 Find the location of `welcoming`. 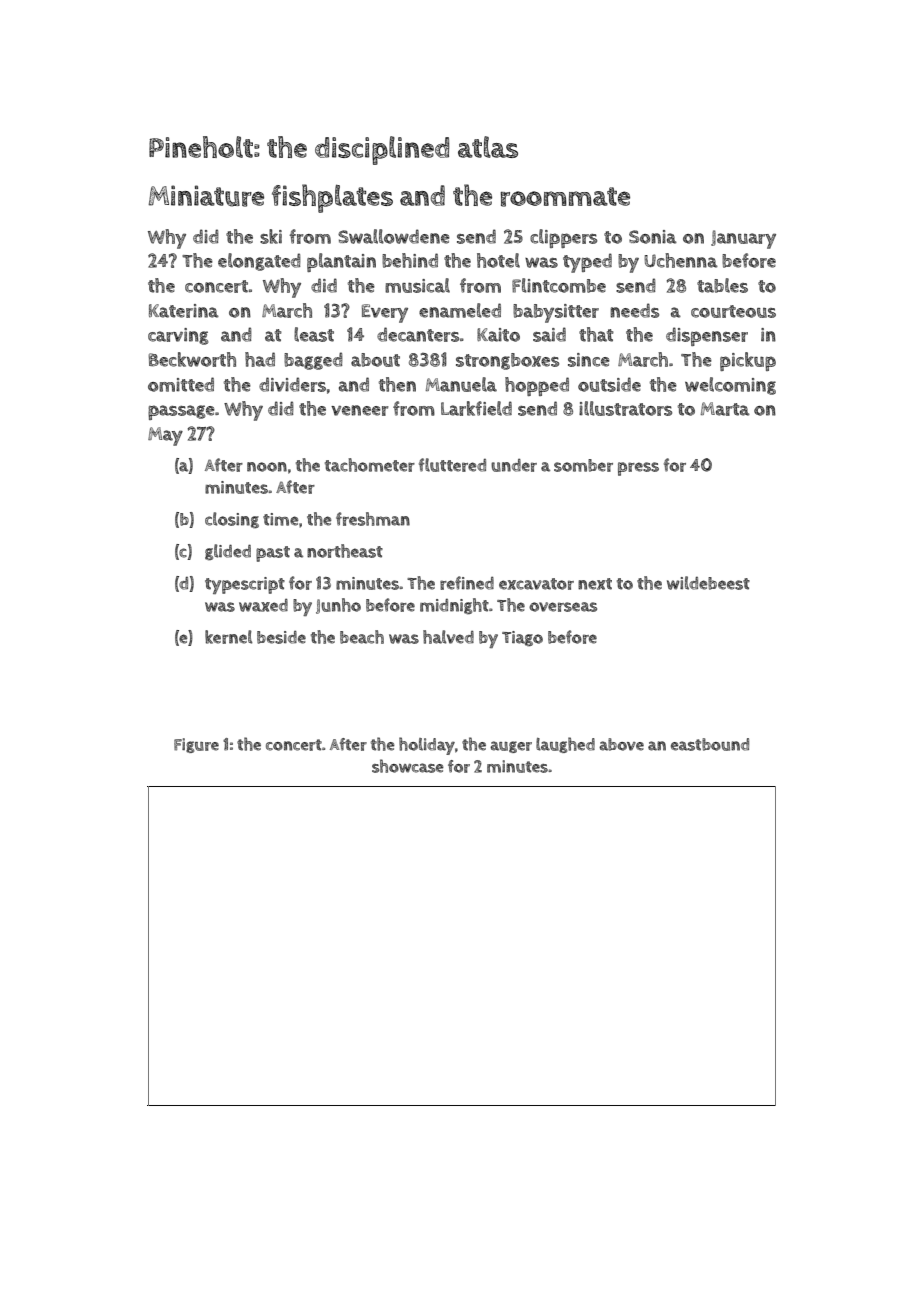

welcoming is located at coordinates (730, 386).
